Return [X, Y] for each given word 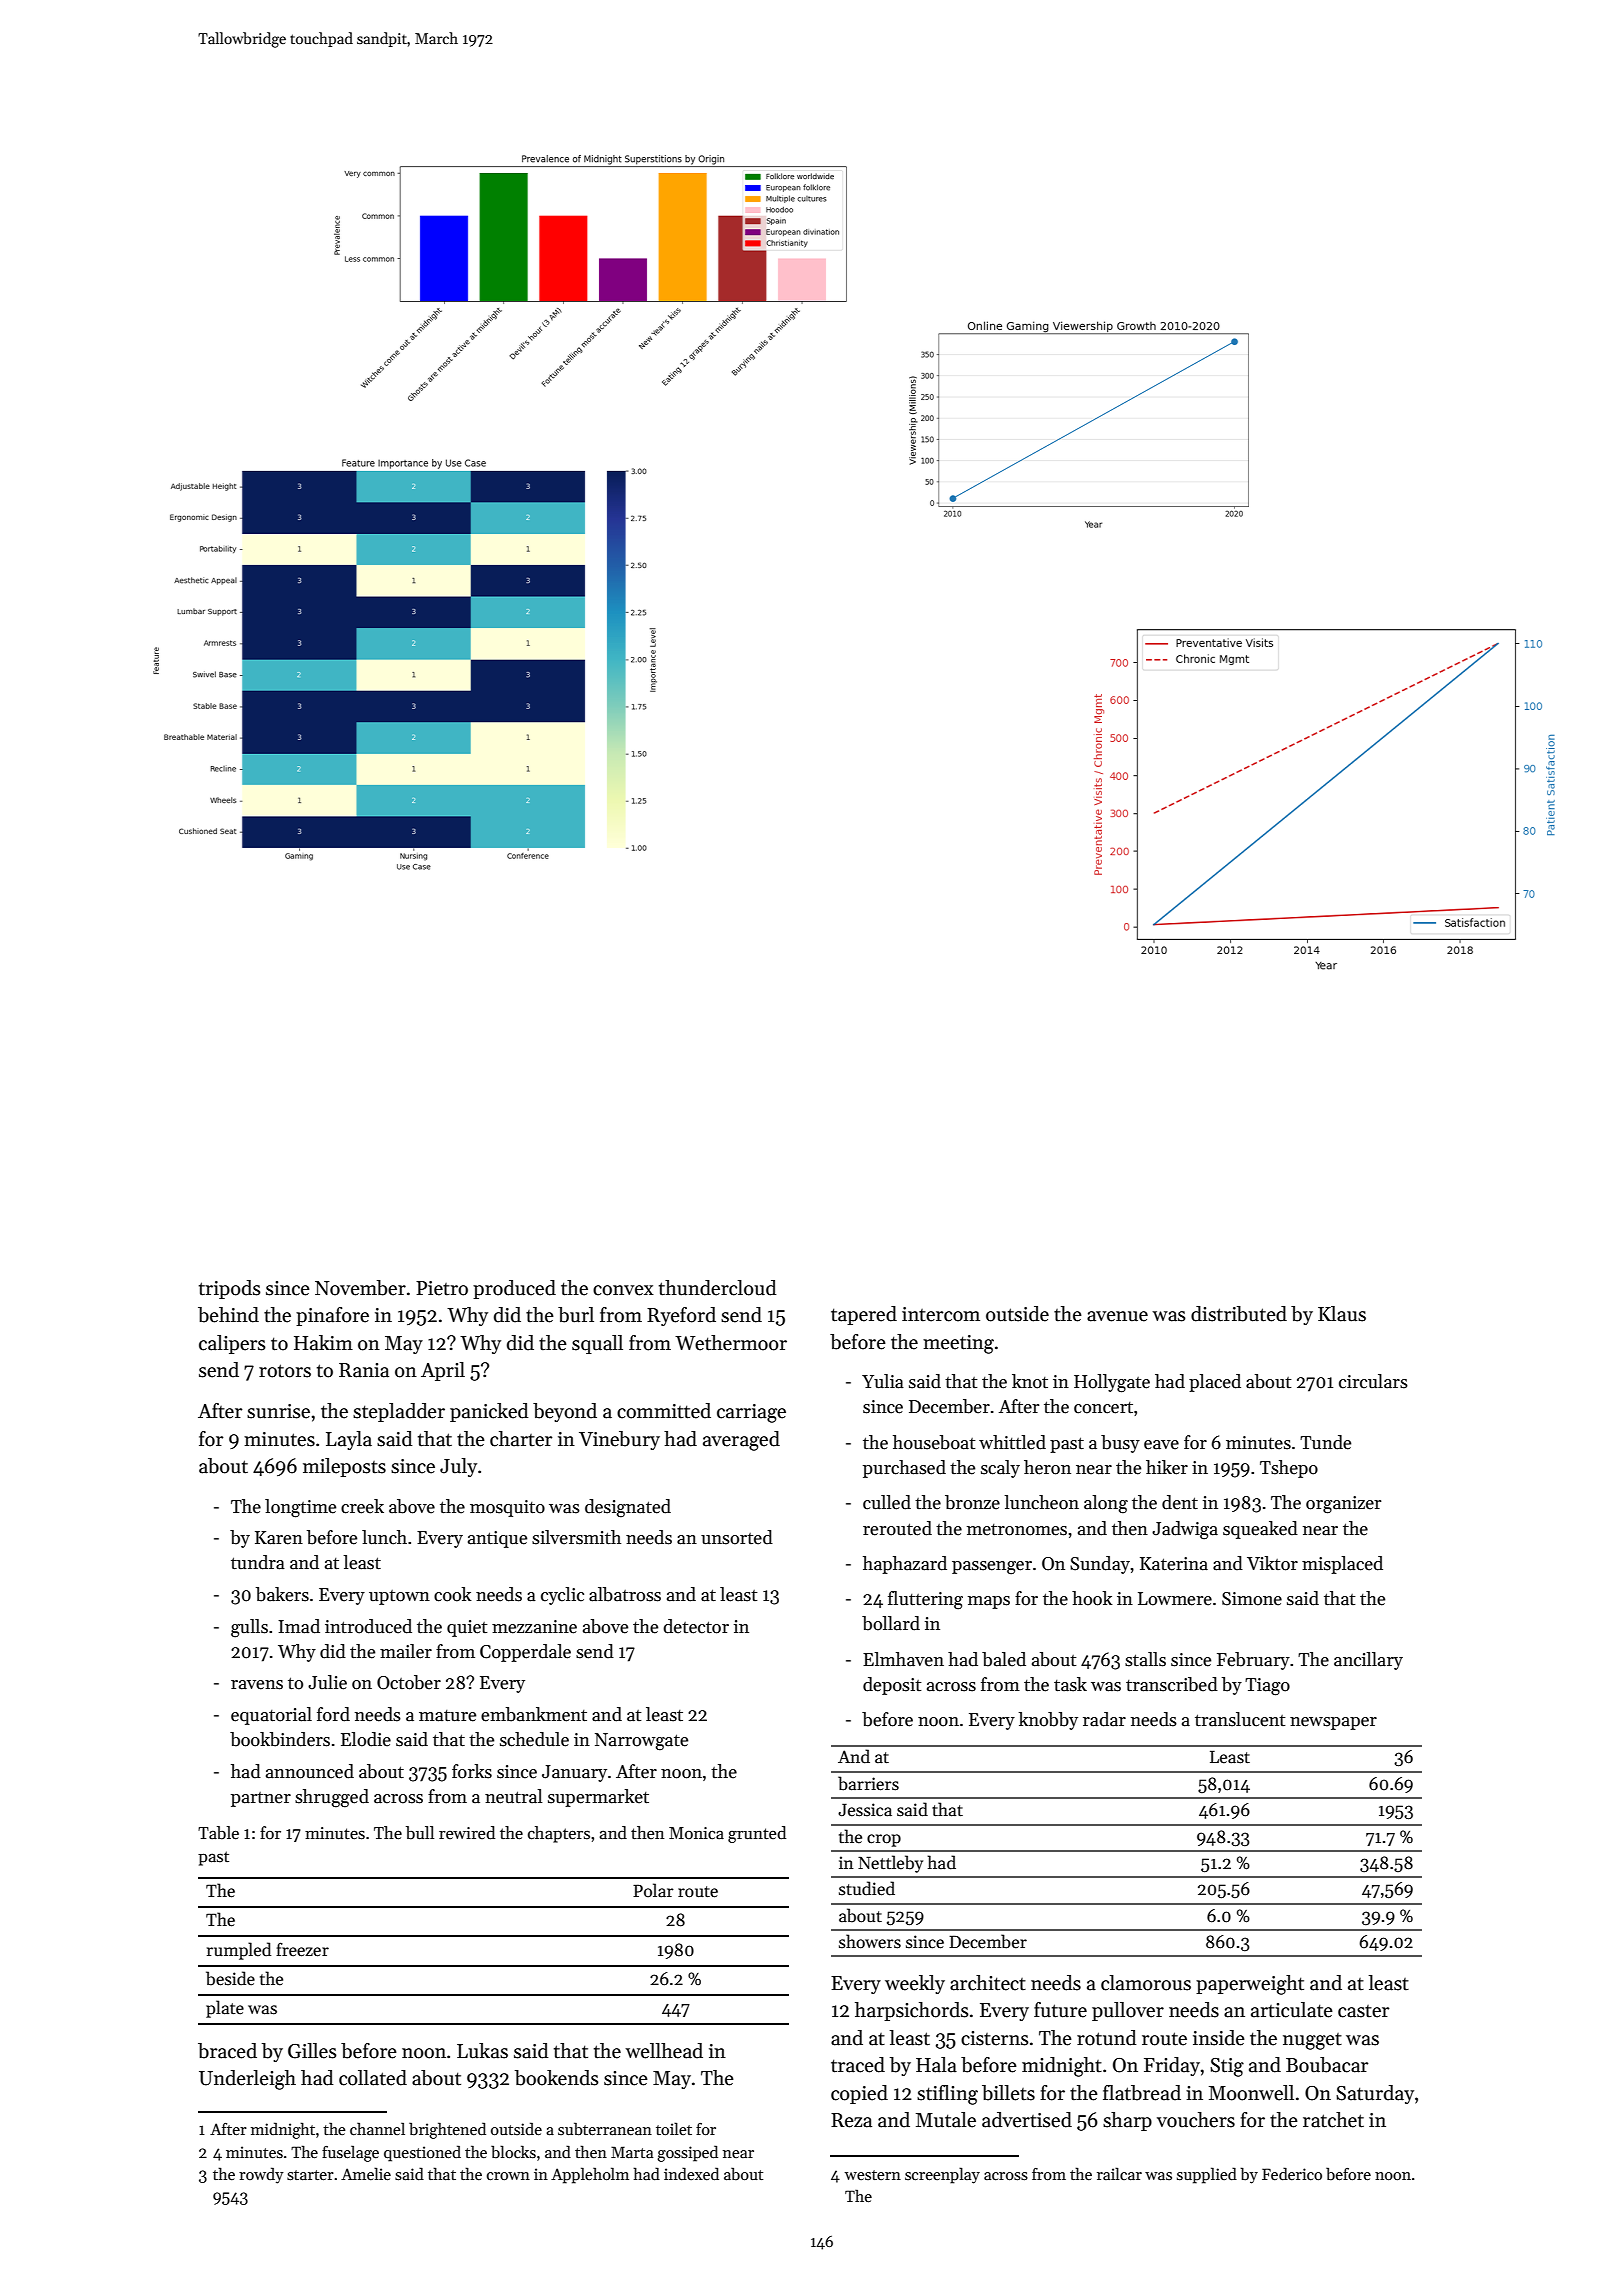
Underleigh [247, 2080]
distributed [1239, 1314]
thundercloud [718, 1288]
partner [261, 1799]
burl [576, 1315]
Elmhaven [903, 1659]
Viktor [1272, 1563]
